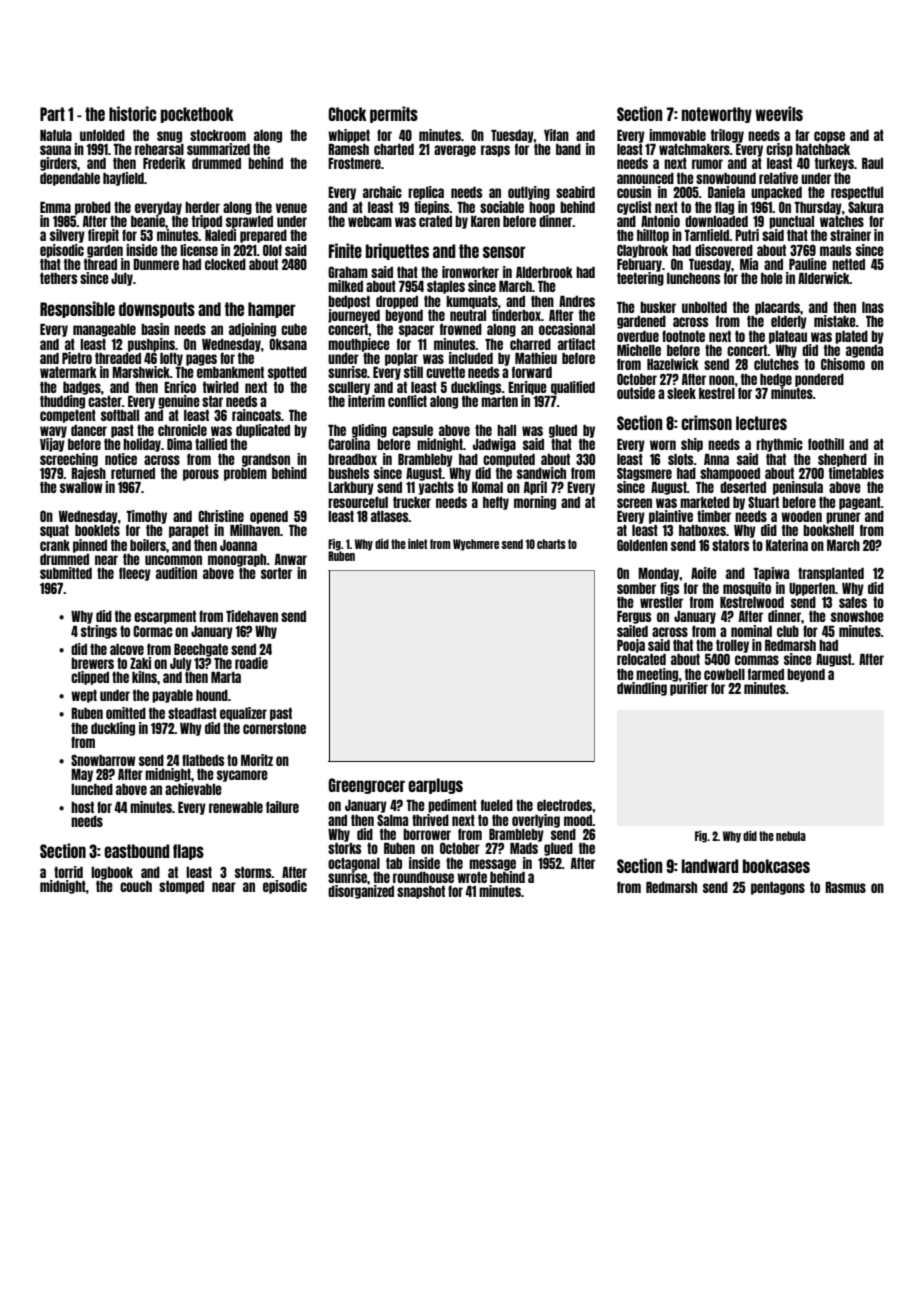 The width and height of the image is (924, 1308). I want to click on cornerstone, so click(274, 728).
